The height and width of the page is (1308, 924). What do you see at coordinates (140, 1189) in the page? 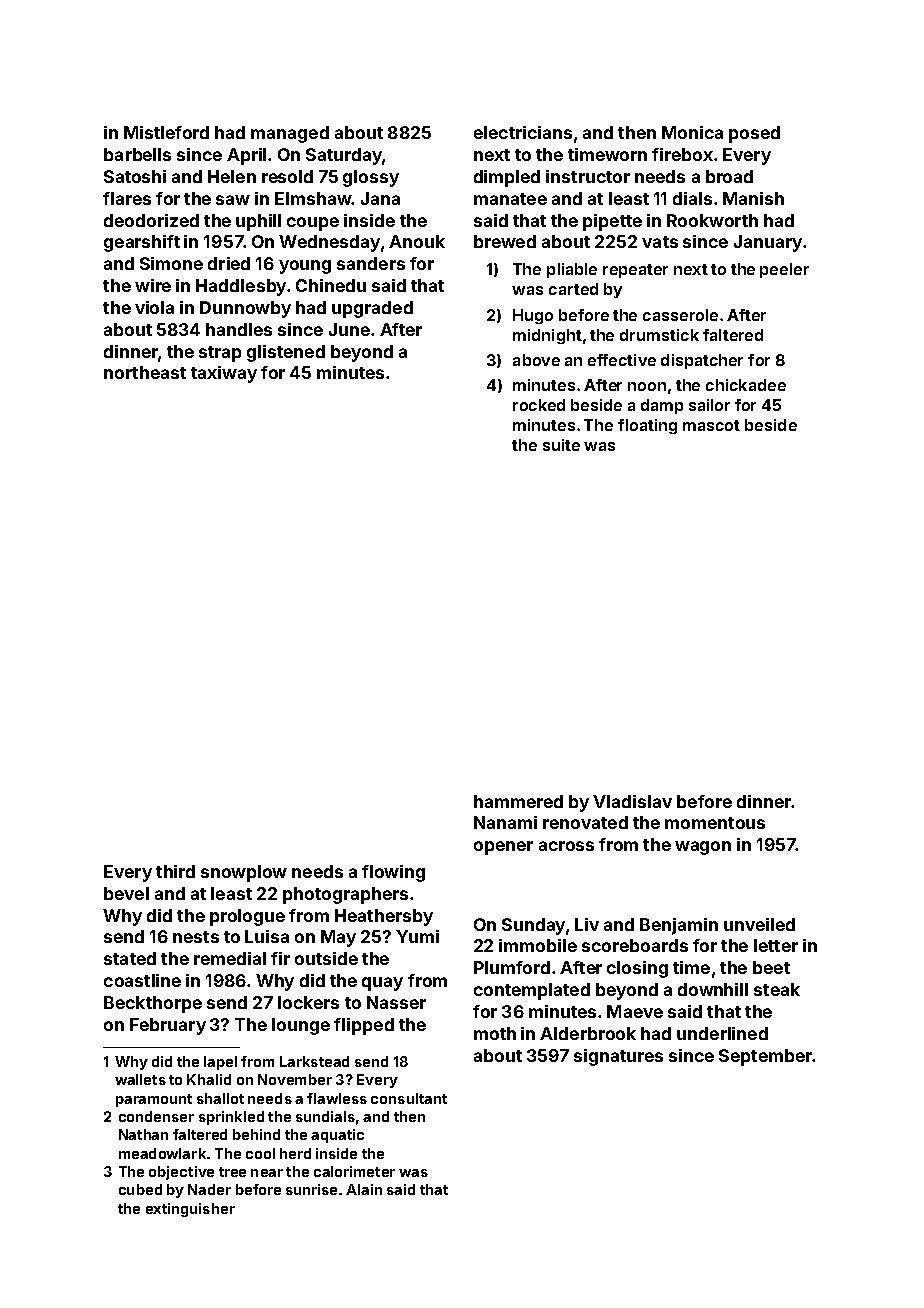
I see `cubed` at bounding box center [140, 1189].
